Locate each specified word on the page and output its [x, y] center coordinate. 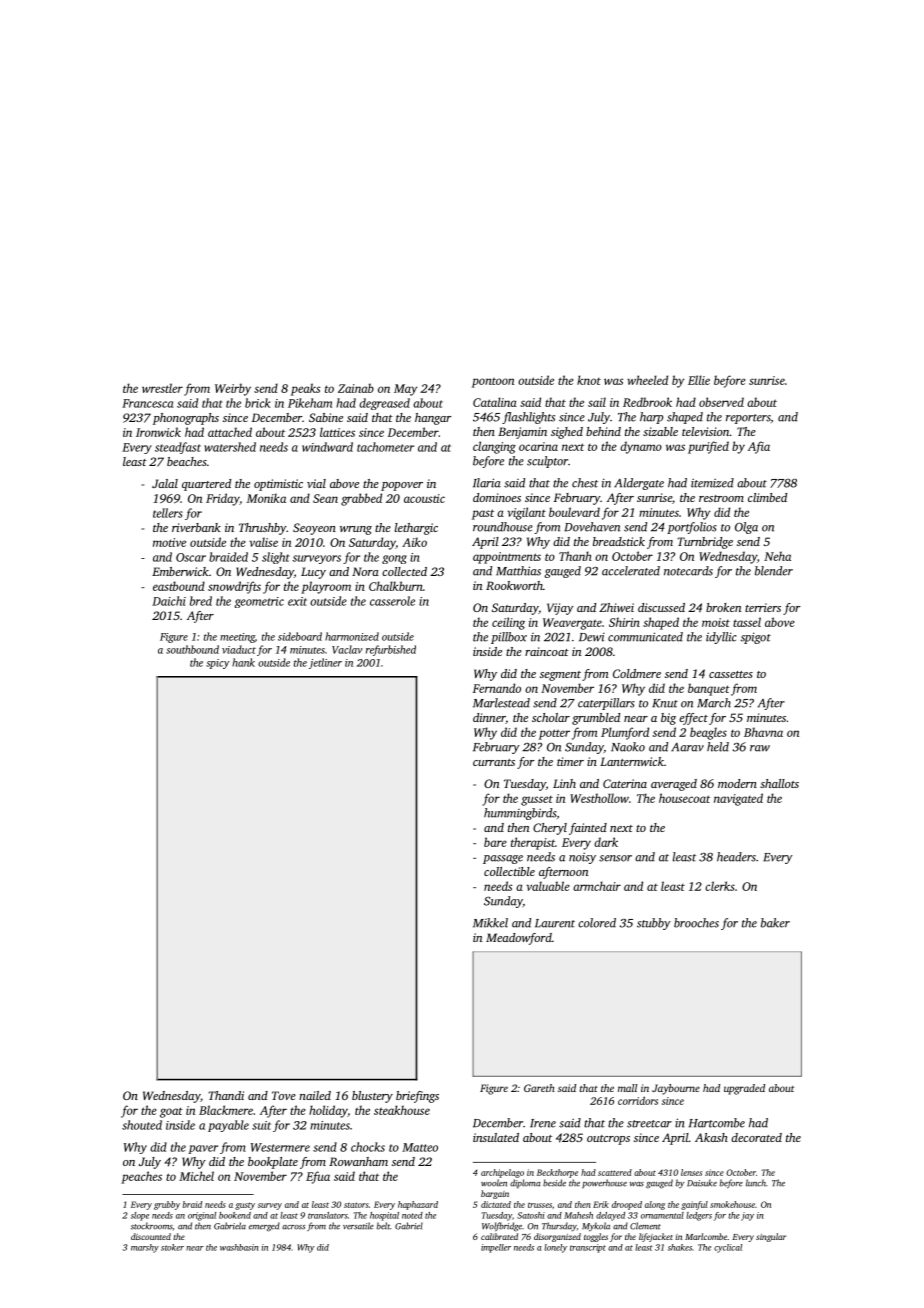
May [405, 390]
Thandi [226, 1095]
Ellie [699, 380]
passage [503, 859]
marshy [145, 1248]
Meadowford [519, 939]
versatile [358, 1226]
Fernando [497, 688]
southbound [192, 649]
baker [775, 923]
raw [760, 748]
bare [495, 842]
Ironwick [158, 432]
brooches [696, 923]
